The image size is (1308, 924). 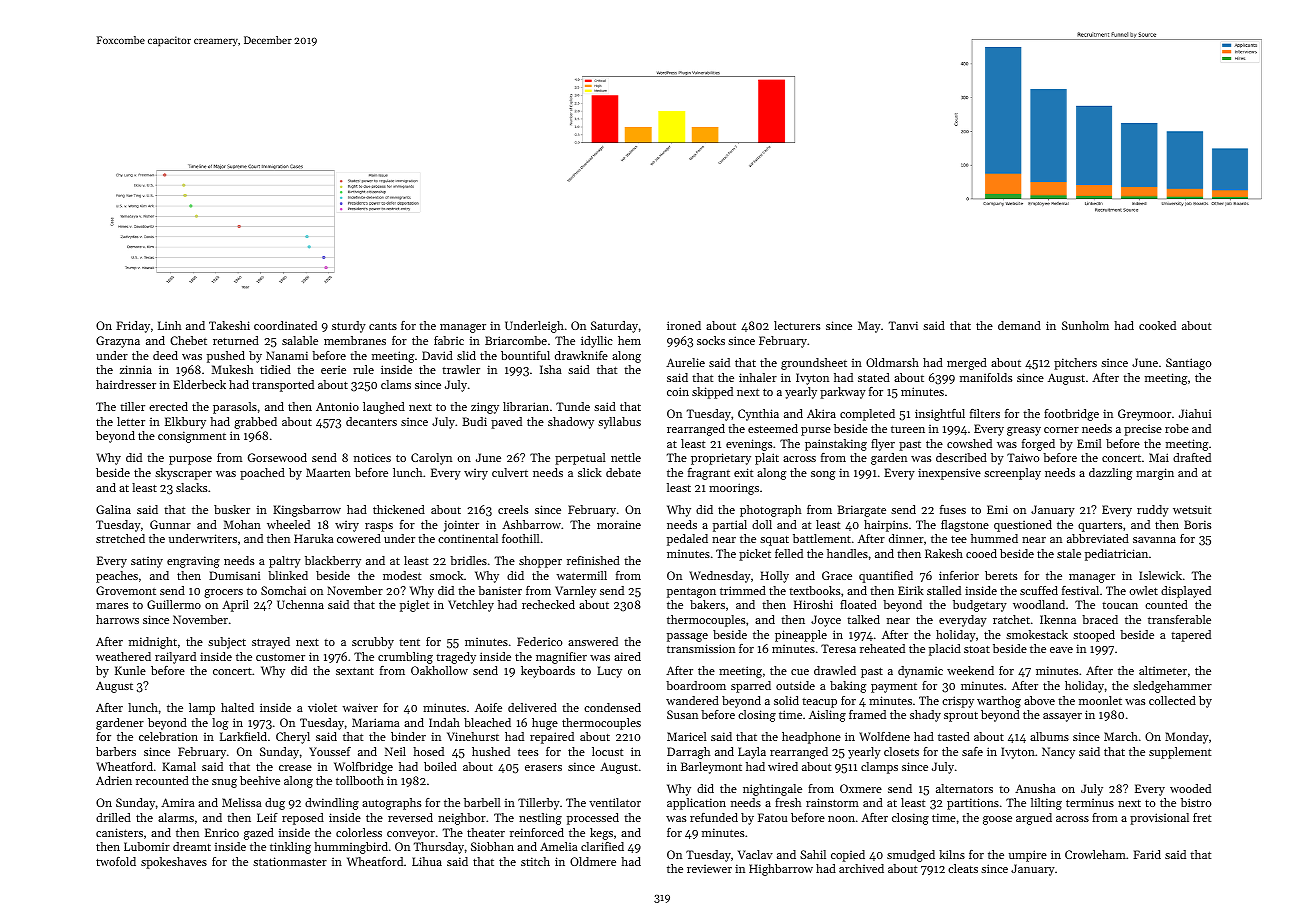 What do you see at coordinates (593, 560) in the screenshot?
I see `refinished` at bounding box center [593, 560].
